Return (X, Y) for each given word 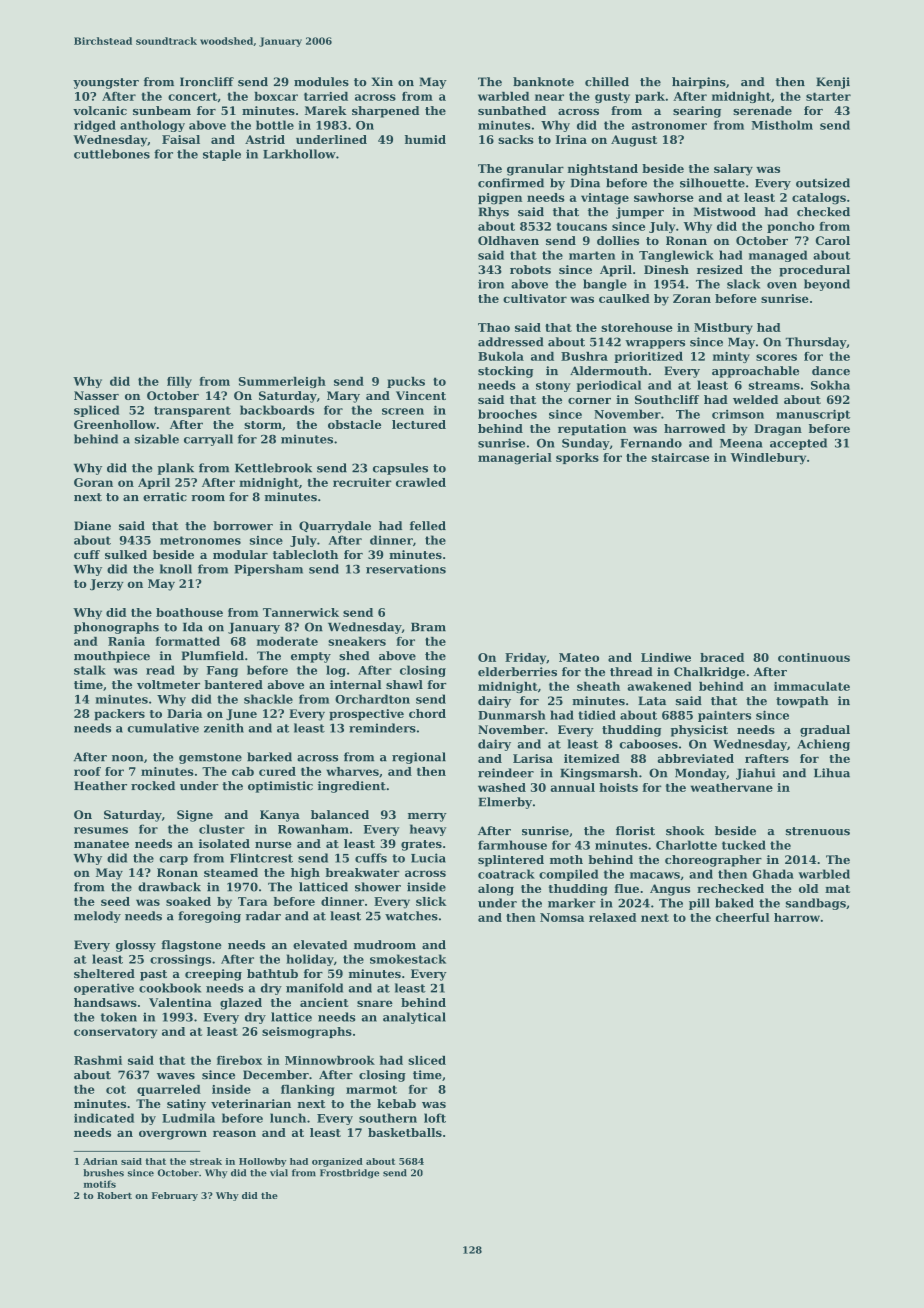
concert (192, 96)
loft (435, 1118)
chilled (607, 82)
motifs (100, 1184)
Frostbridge (349, 1174)
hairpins (699, 83)
